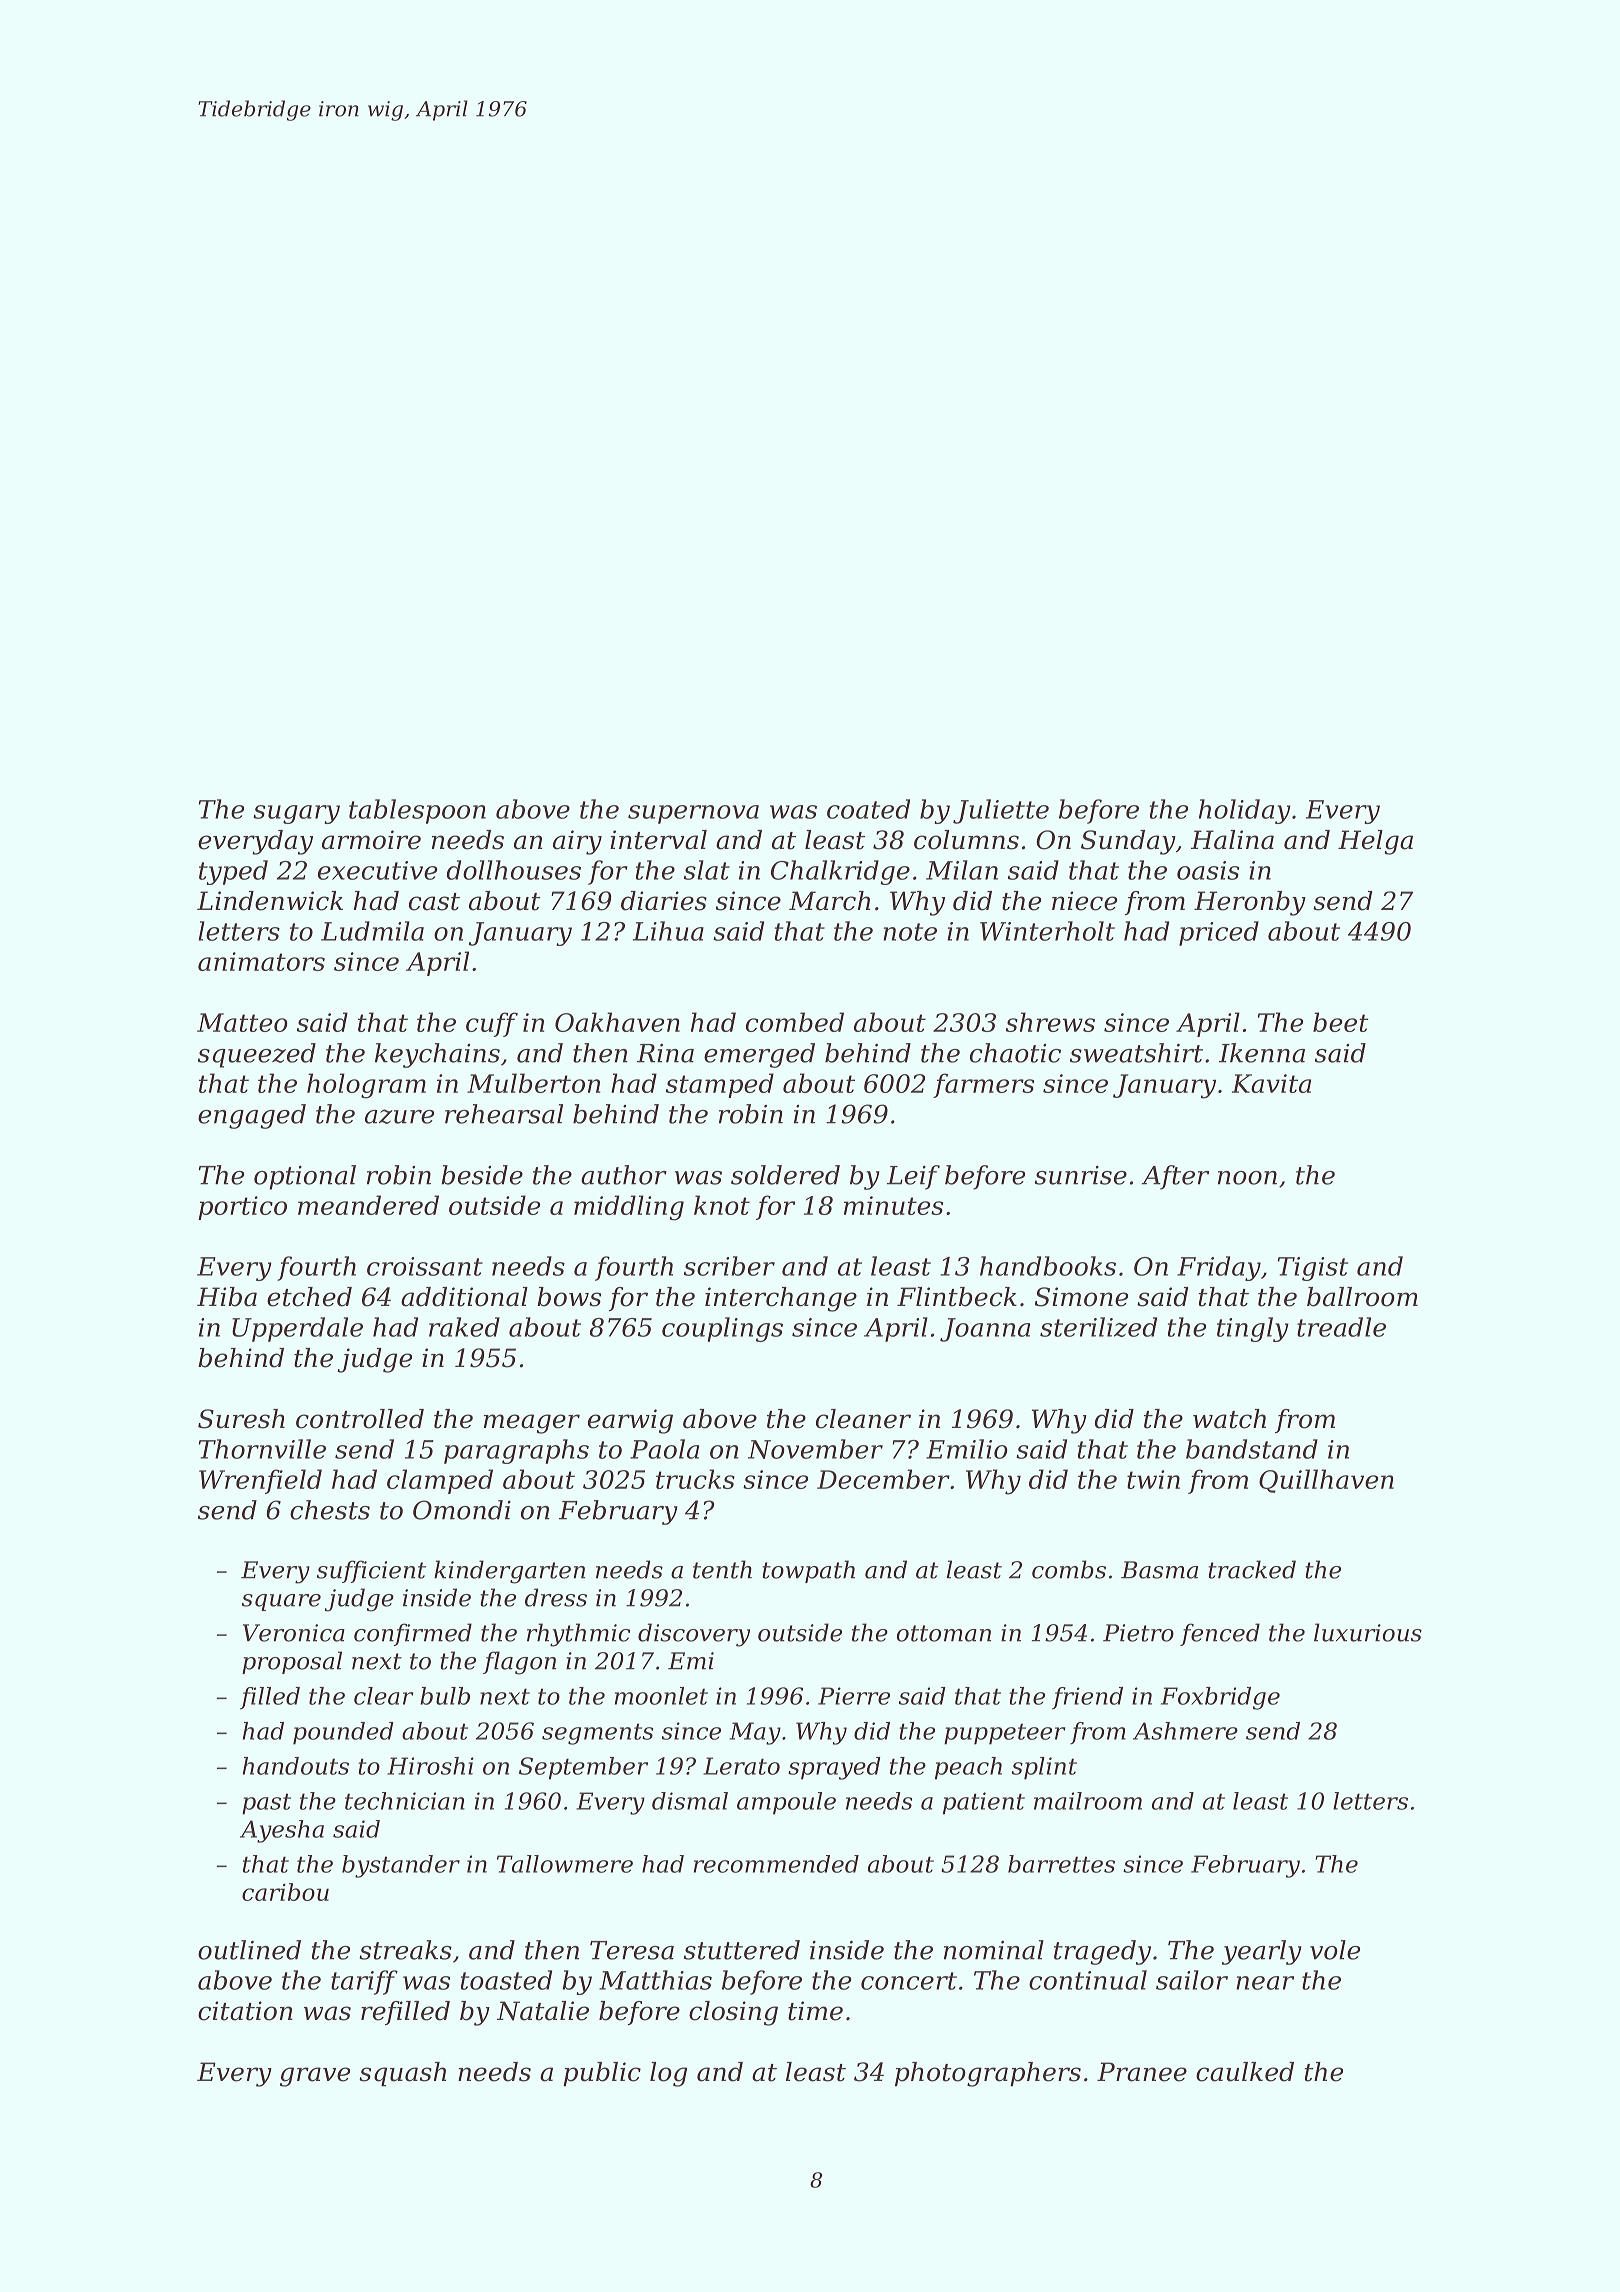  I want to click on Sunday, so click(1128, 842).
